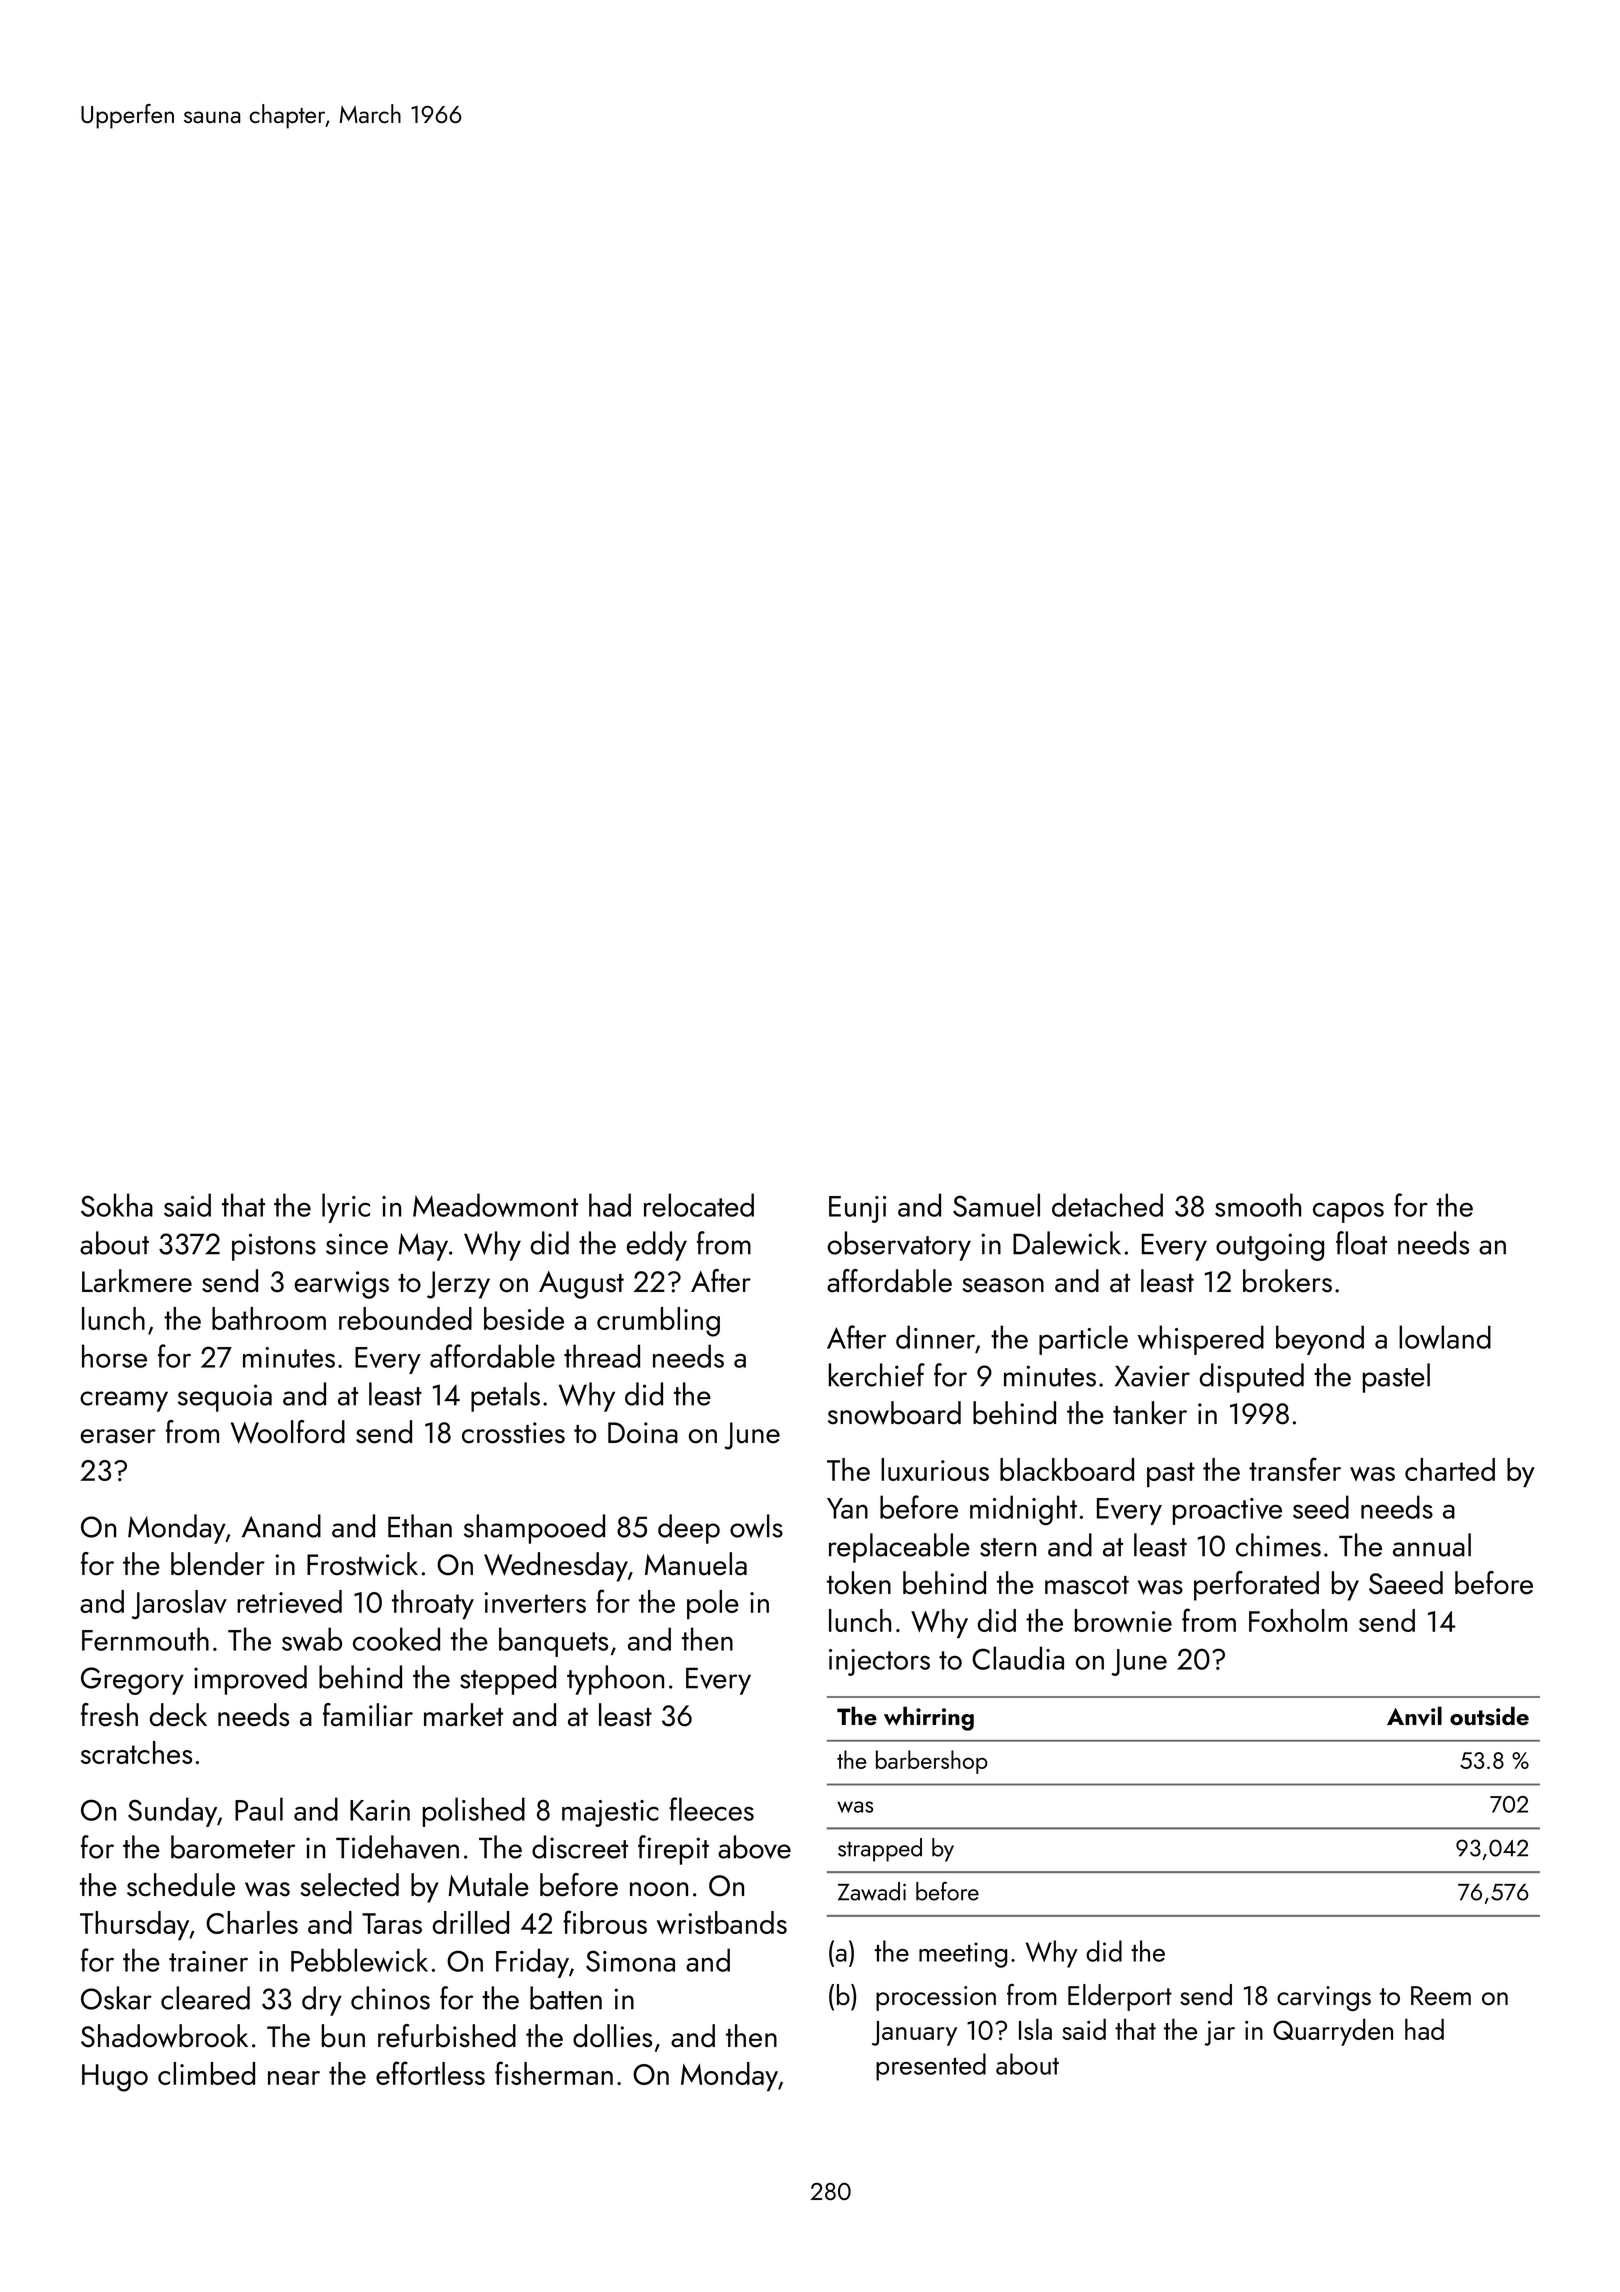 The height and width of the screenshot is (2292, 1620). Describe the element at coordinates (847, 1508) in the screenshot. I see `Yan` at that location.
